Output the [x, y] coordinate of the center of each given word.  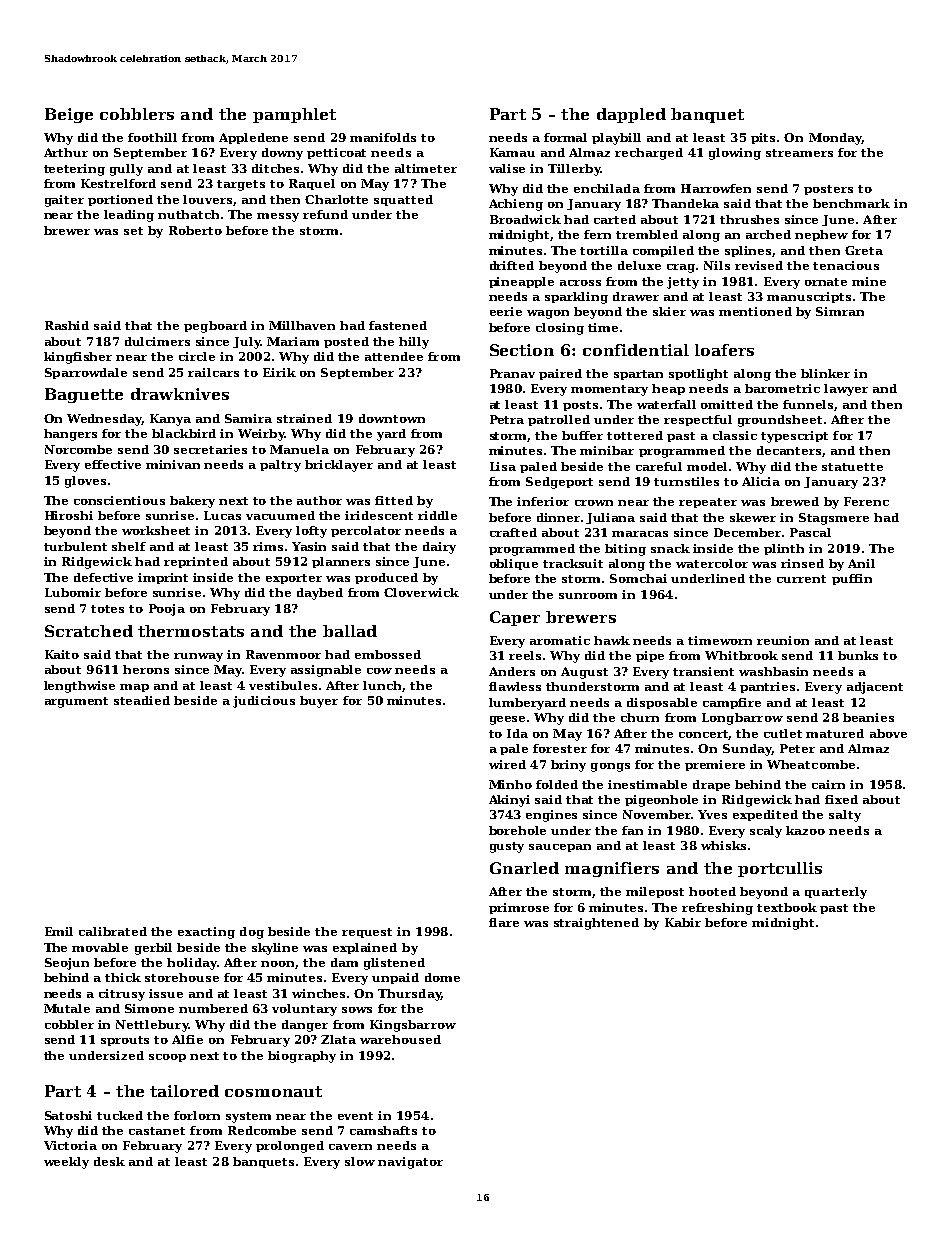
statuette [852, 467]
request [367, 933]
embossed [388, 654]
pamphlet [294, 115]
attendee [394, 356]
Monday [835, 139]
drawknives [180, 394]
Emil [59, 931]
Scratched [89, 631]
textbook [787, 907]
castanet [157, 1131]
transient [703, 671]
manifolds [383, 137]
